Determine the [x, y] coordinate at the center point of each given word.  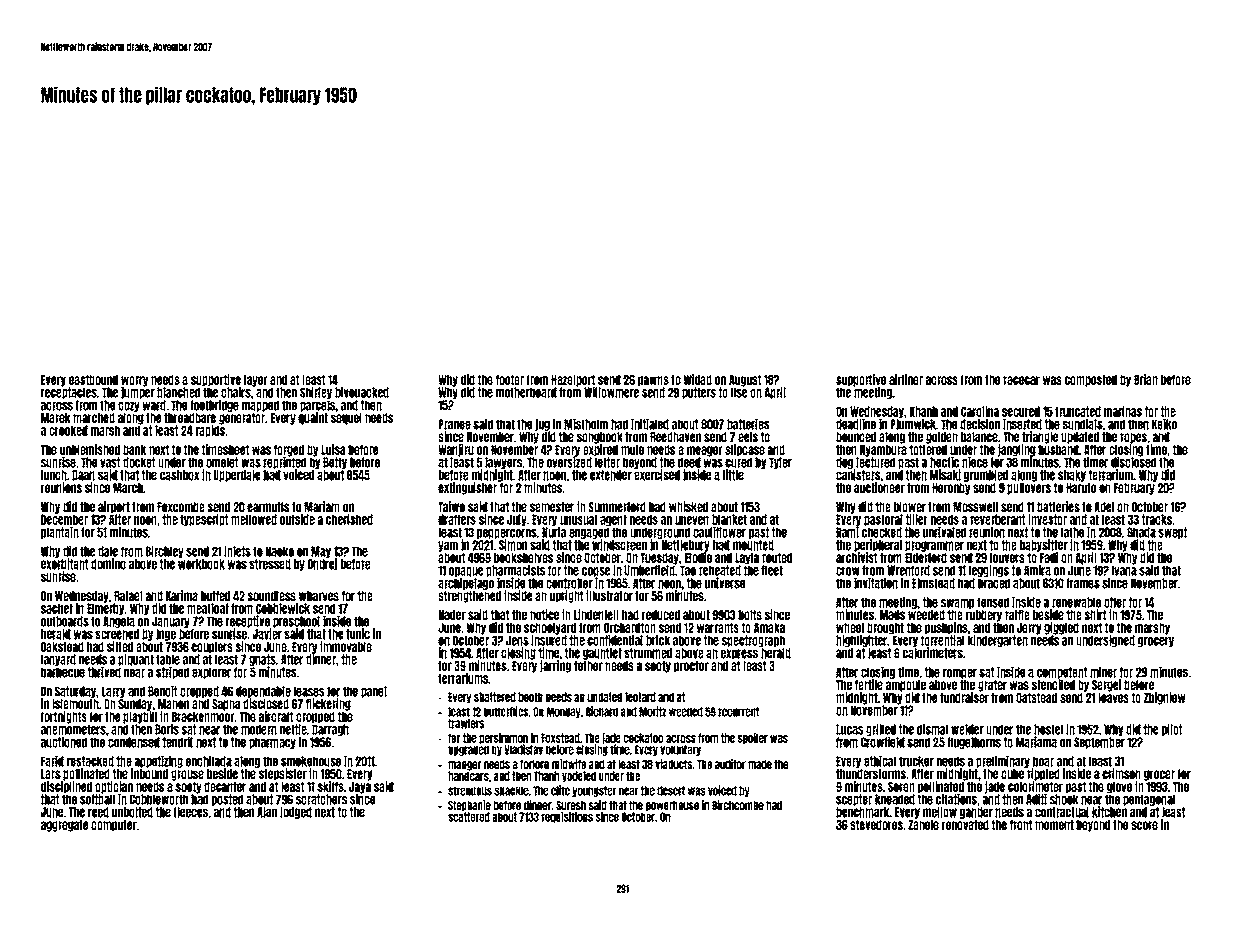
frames [1083, 583]
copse [596, 572]
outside [297, 519]
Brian [1146, 379]
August [745, 381]
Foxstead [560, 738]
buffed [215, 596]
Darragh [330, 730]
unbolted [132, 812]
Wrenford [908, 570]
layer [256, 381]
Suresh [571, 805]
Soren [901, 787]
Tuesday [659, 559]
